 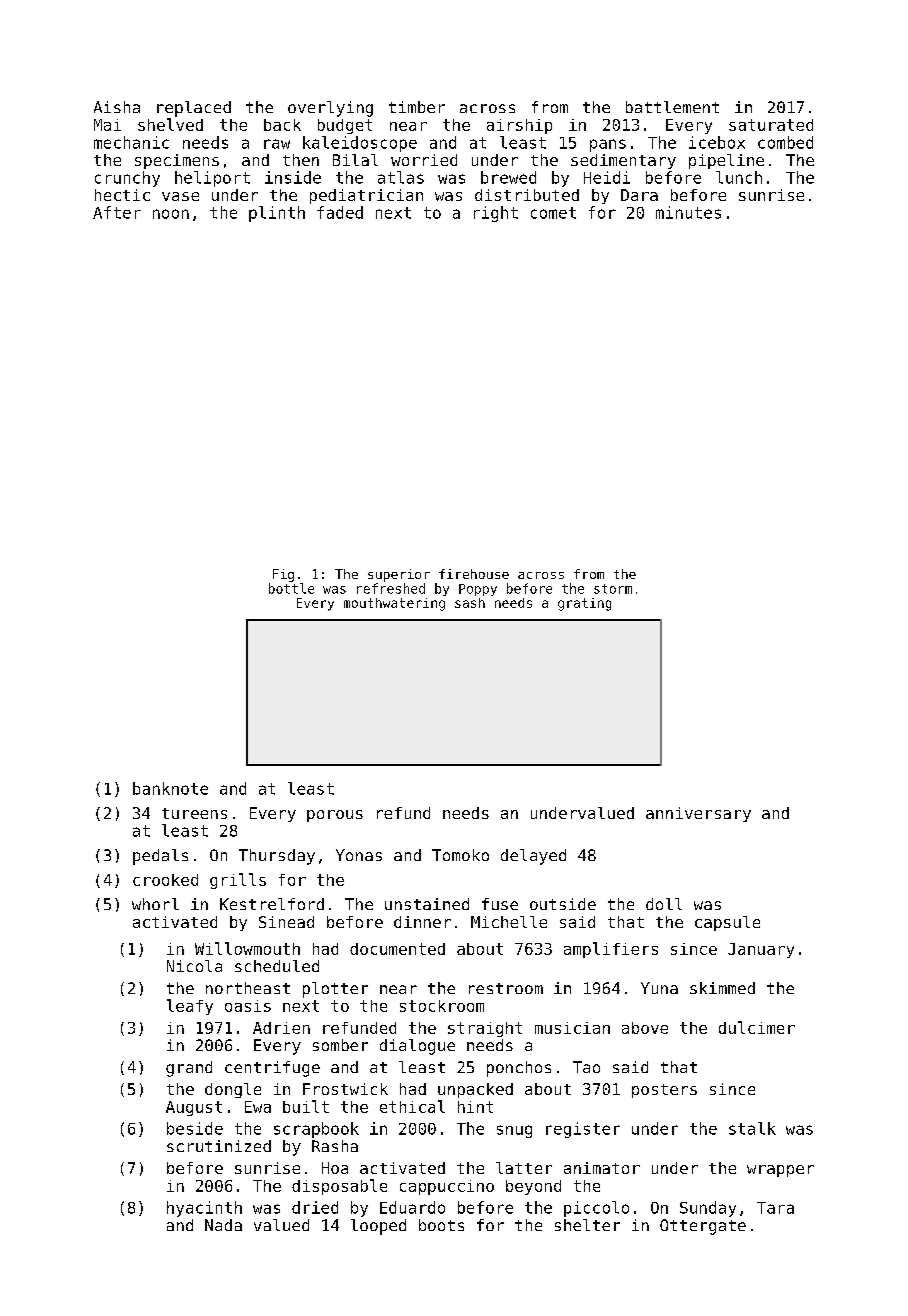 I want to click on Ottergate, so click(x=703, y=1227).
